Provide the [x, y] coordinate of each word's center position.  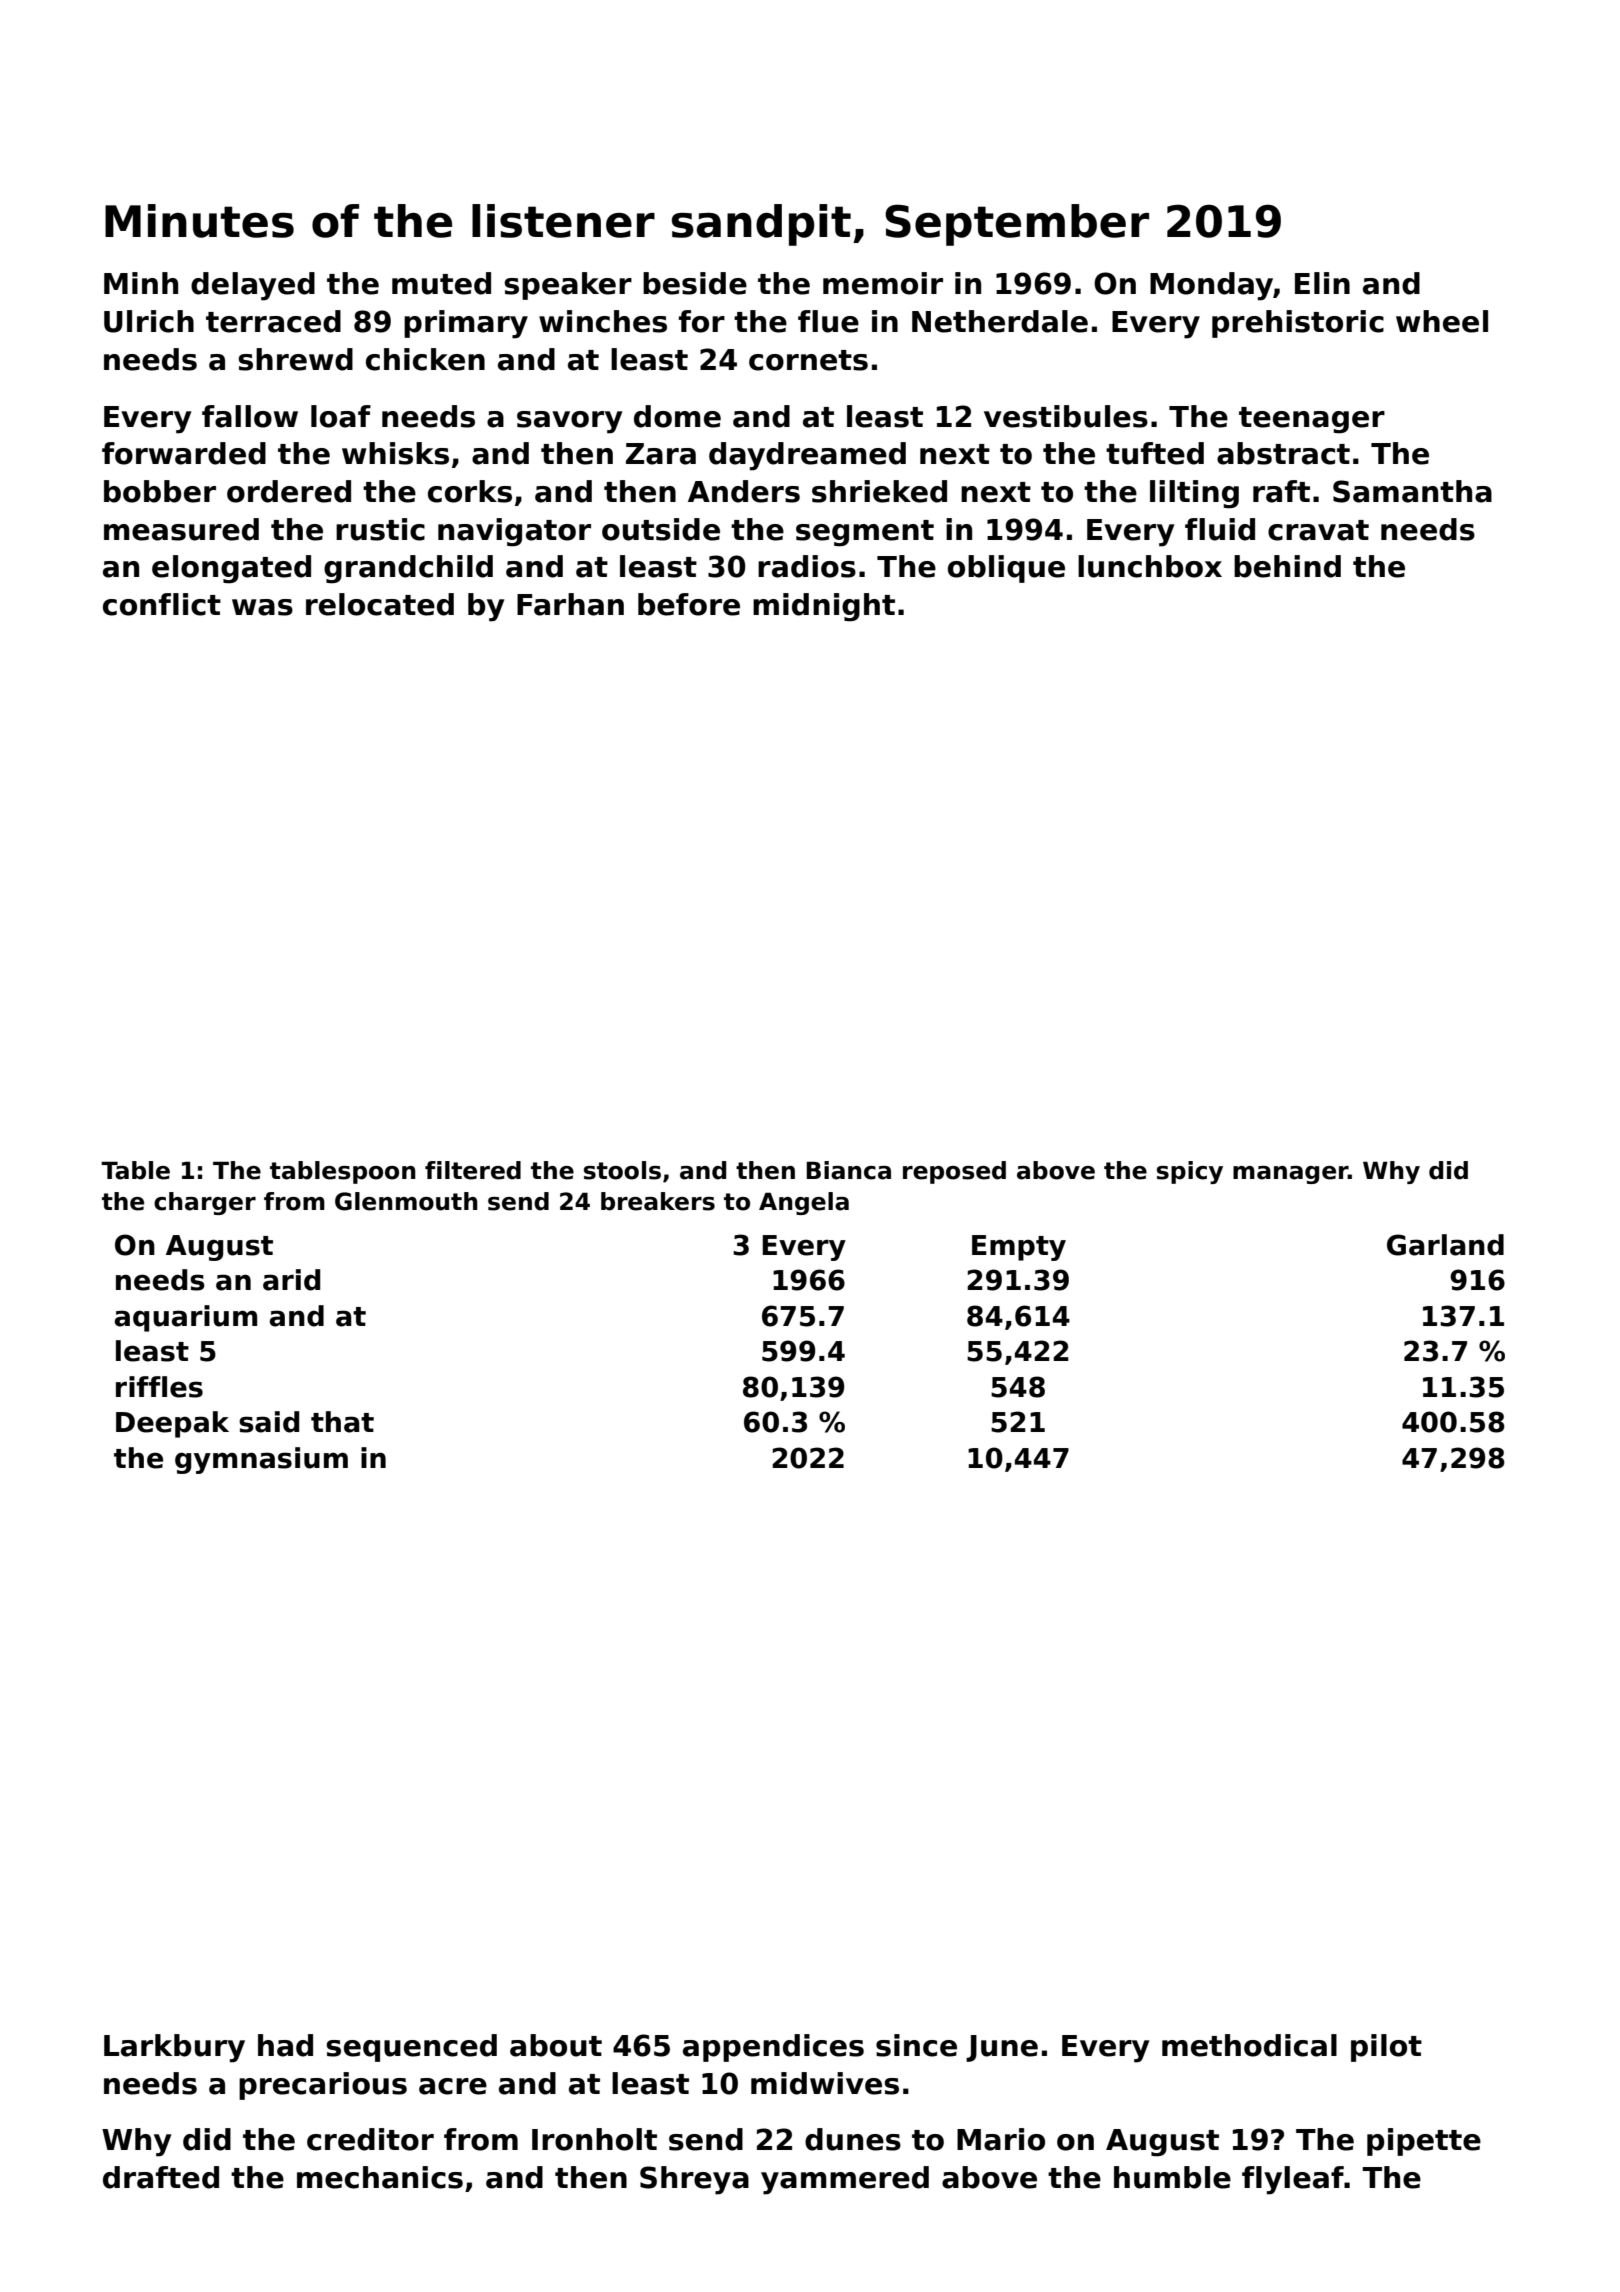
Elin [1322, 283]
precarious [323, 2086]
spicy [1190, 1172]
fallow [250, 416]
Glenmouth [406, 1201]
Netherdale [1000, 321]
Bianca [848, 1170]
